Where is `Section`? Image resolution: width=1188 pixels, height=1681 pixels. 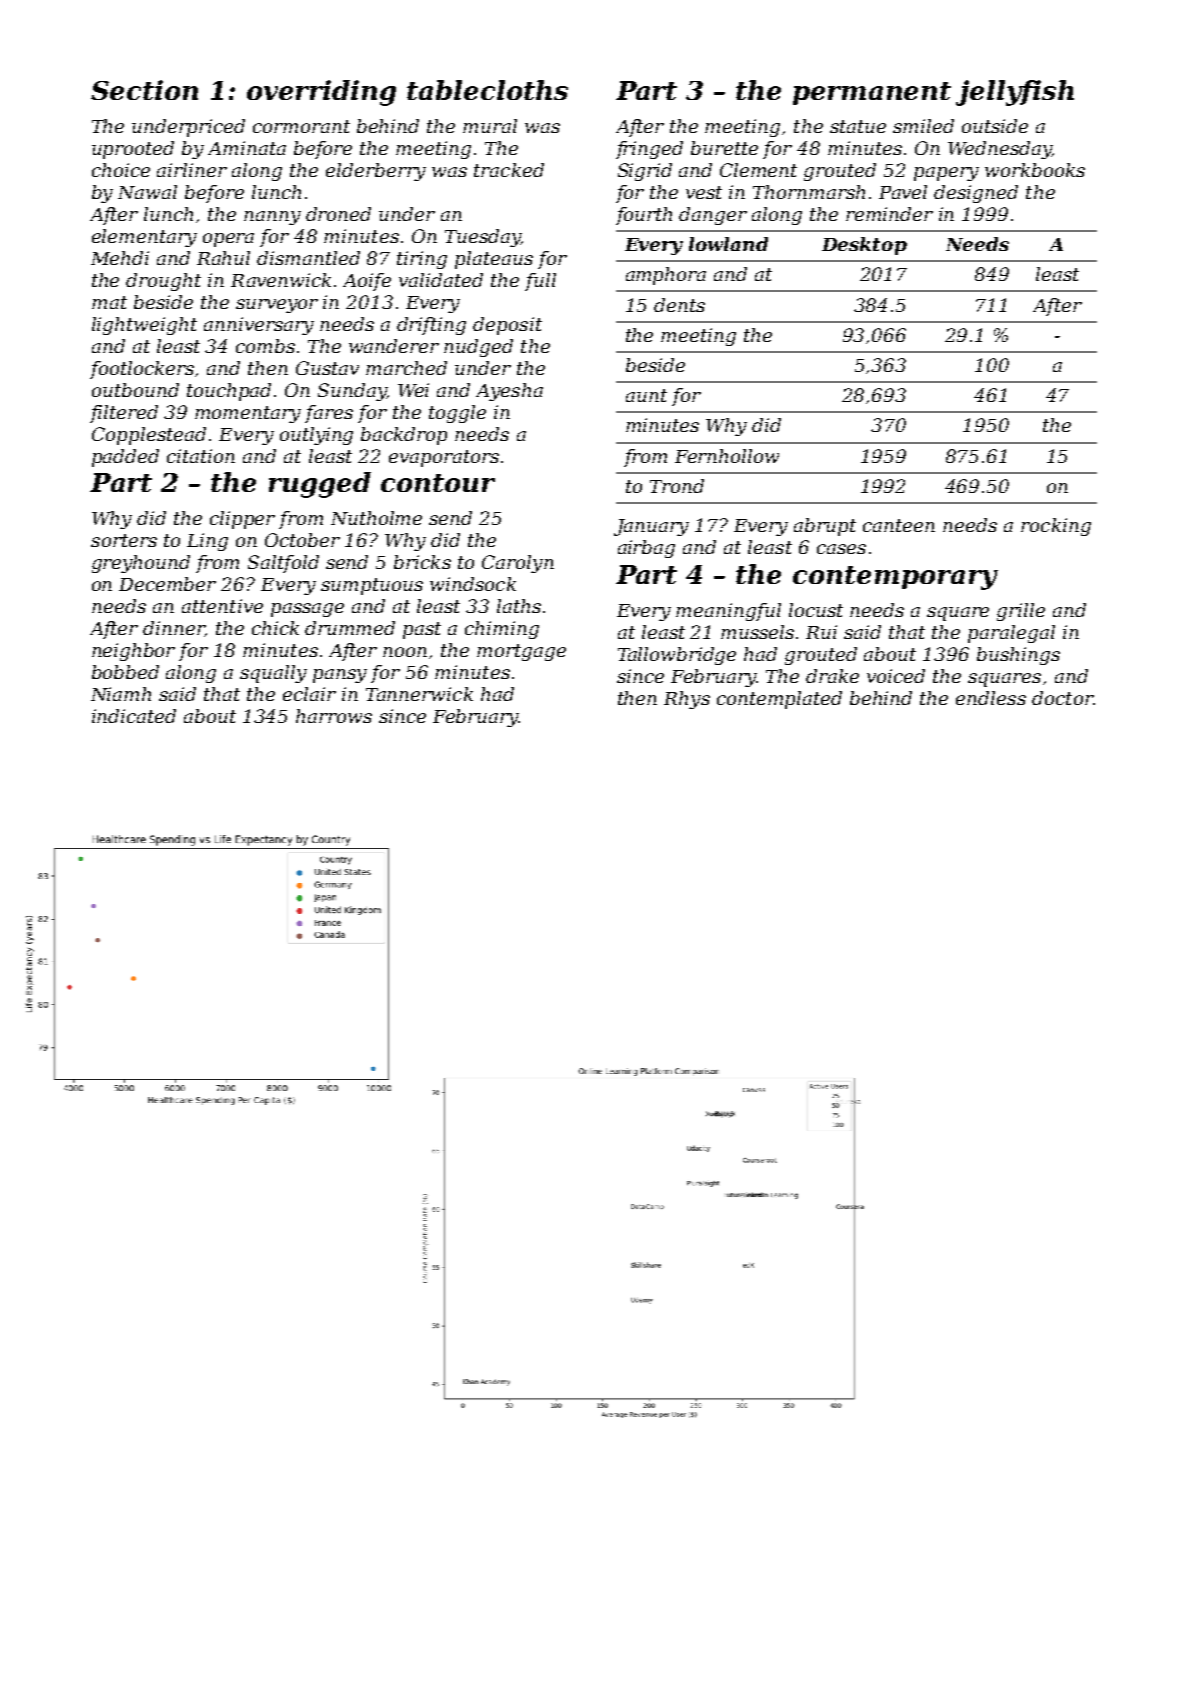
Section is located at coordinates (144, 90).
